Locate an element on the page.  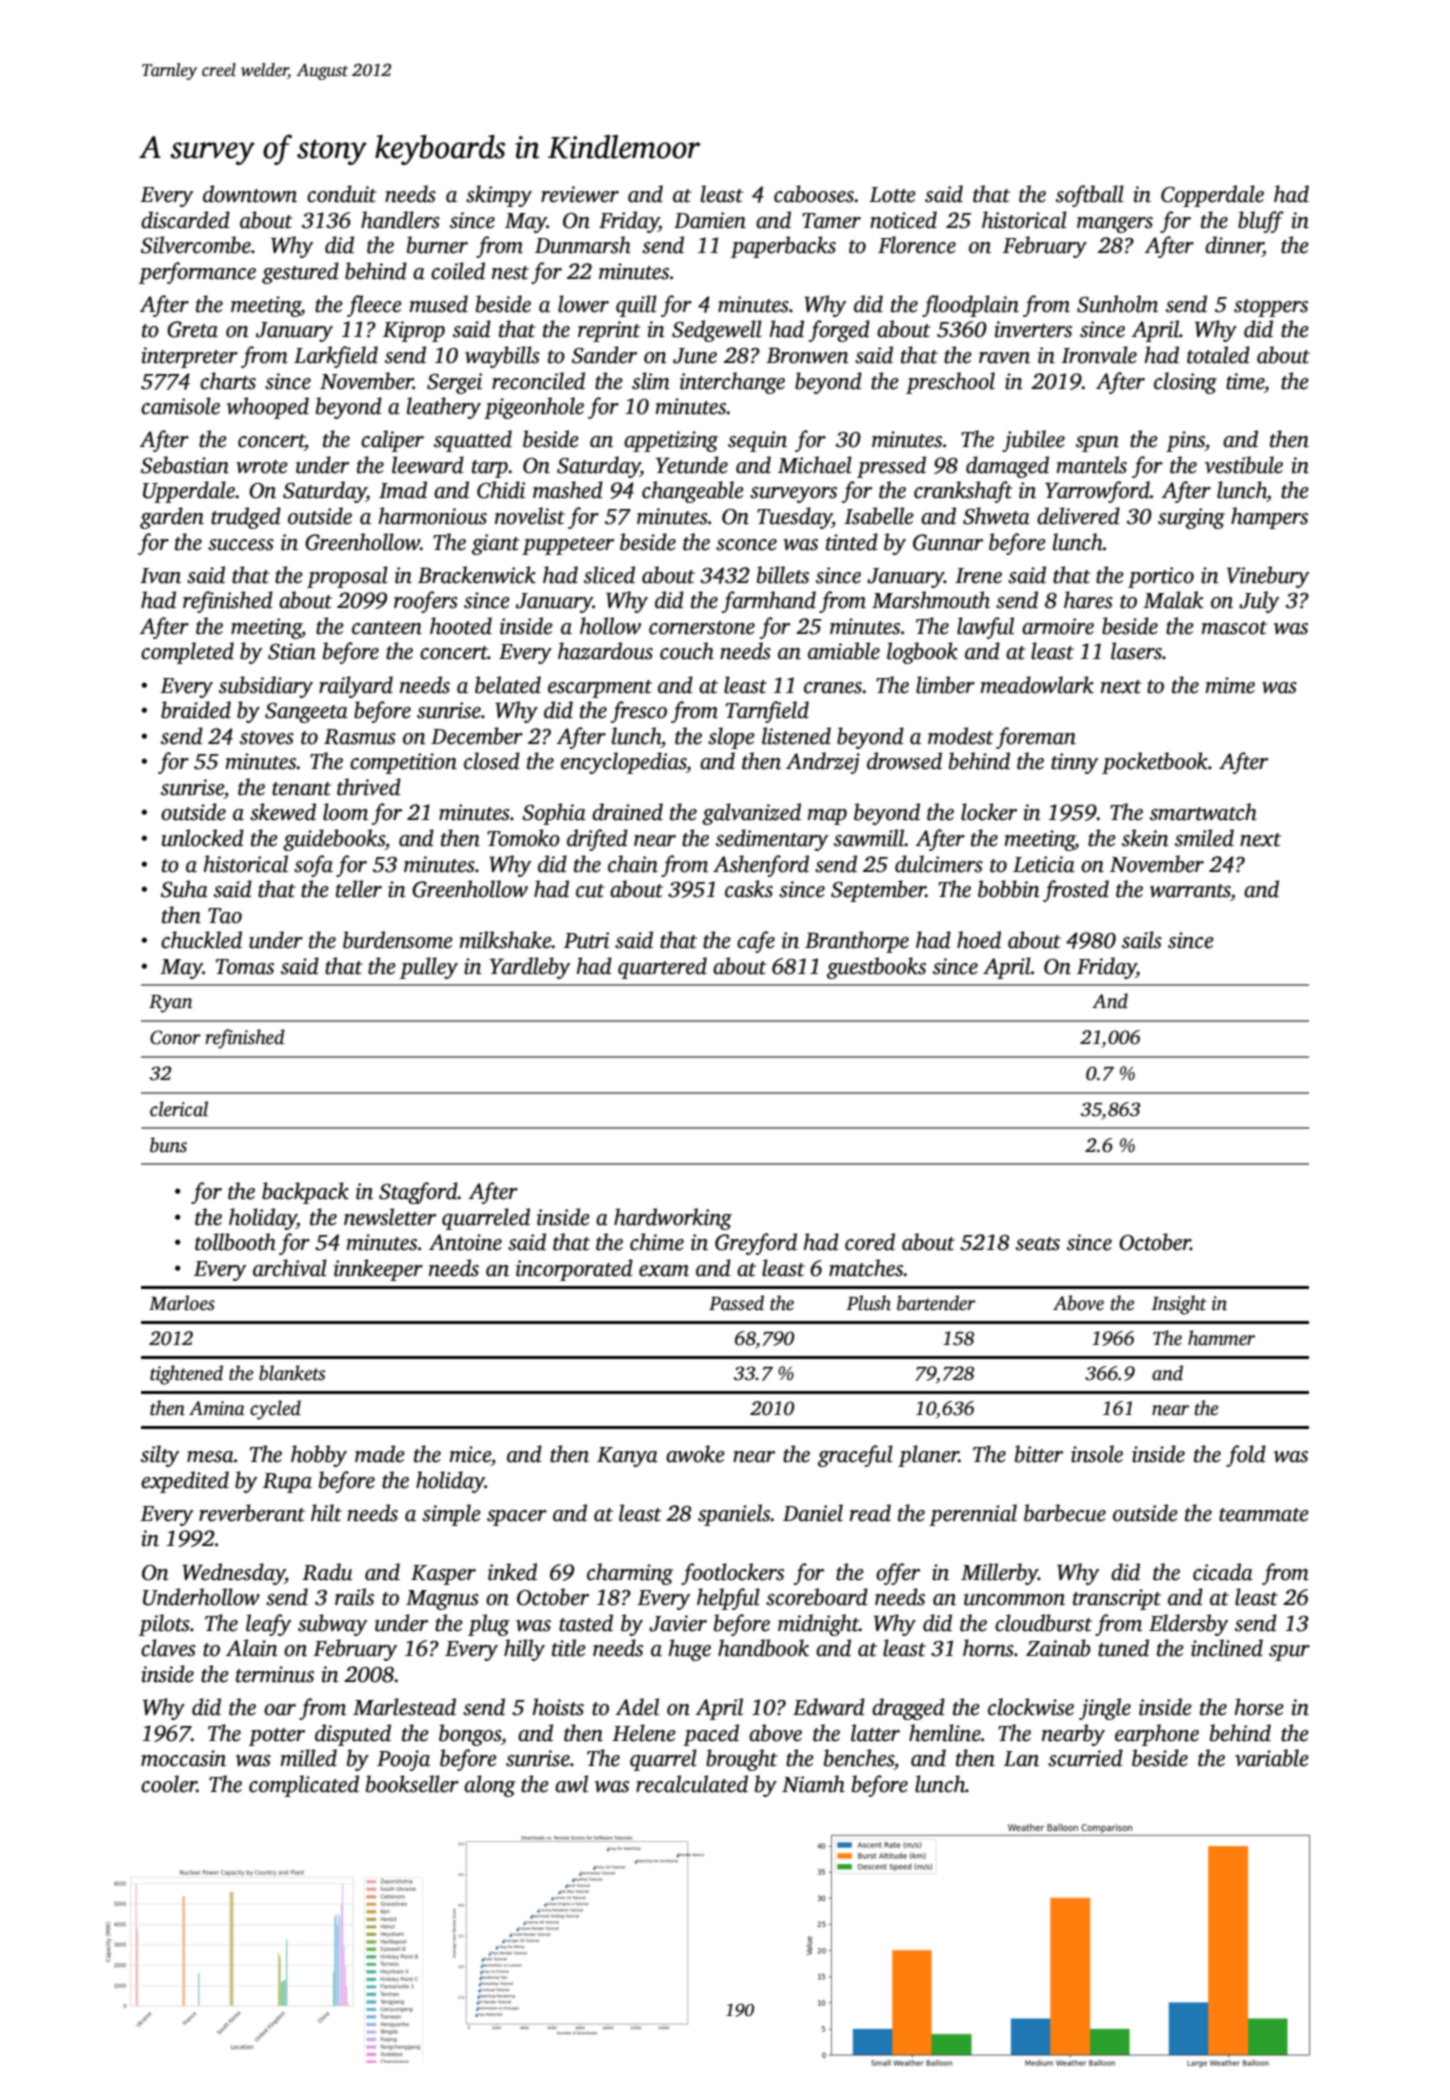
mantels is located at coordinates (1091, 465).
